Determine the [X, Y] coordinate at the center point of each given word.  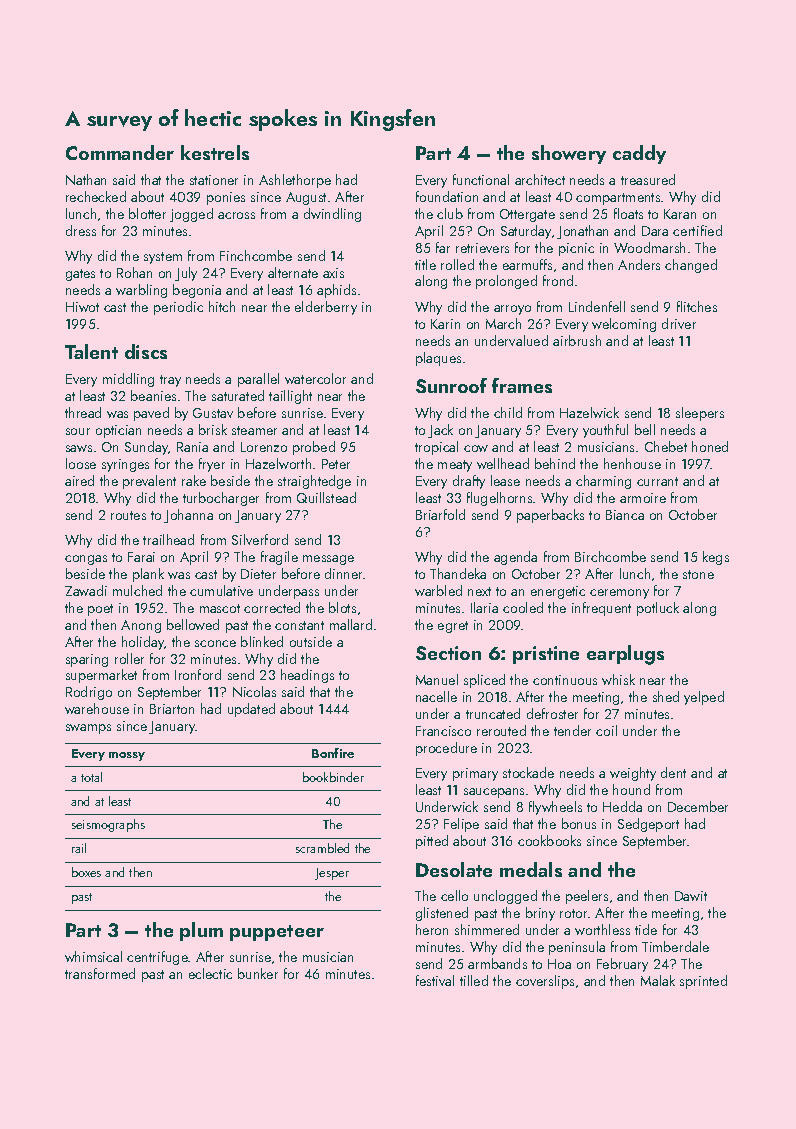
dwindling [332, 215]
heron [432, 929]
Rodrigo [89, 693]
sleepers [700, 414]
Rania [192, 447]
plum [201, 931]
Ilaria [484, 607]
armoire [643, 498]
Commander [120, 152]
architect [540, 179]
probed [314, 448]
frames [522, 385]
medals [531, 869]
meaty [455, 466]
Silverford [260, 539]
